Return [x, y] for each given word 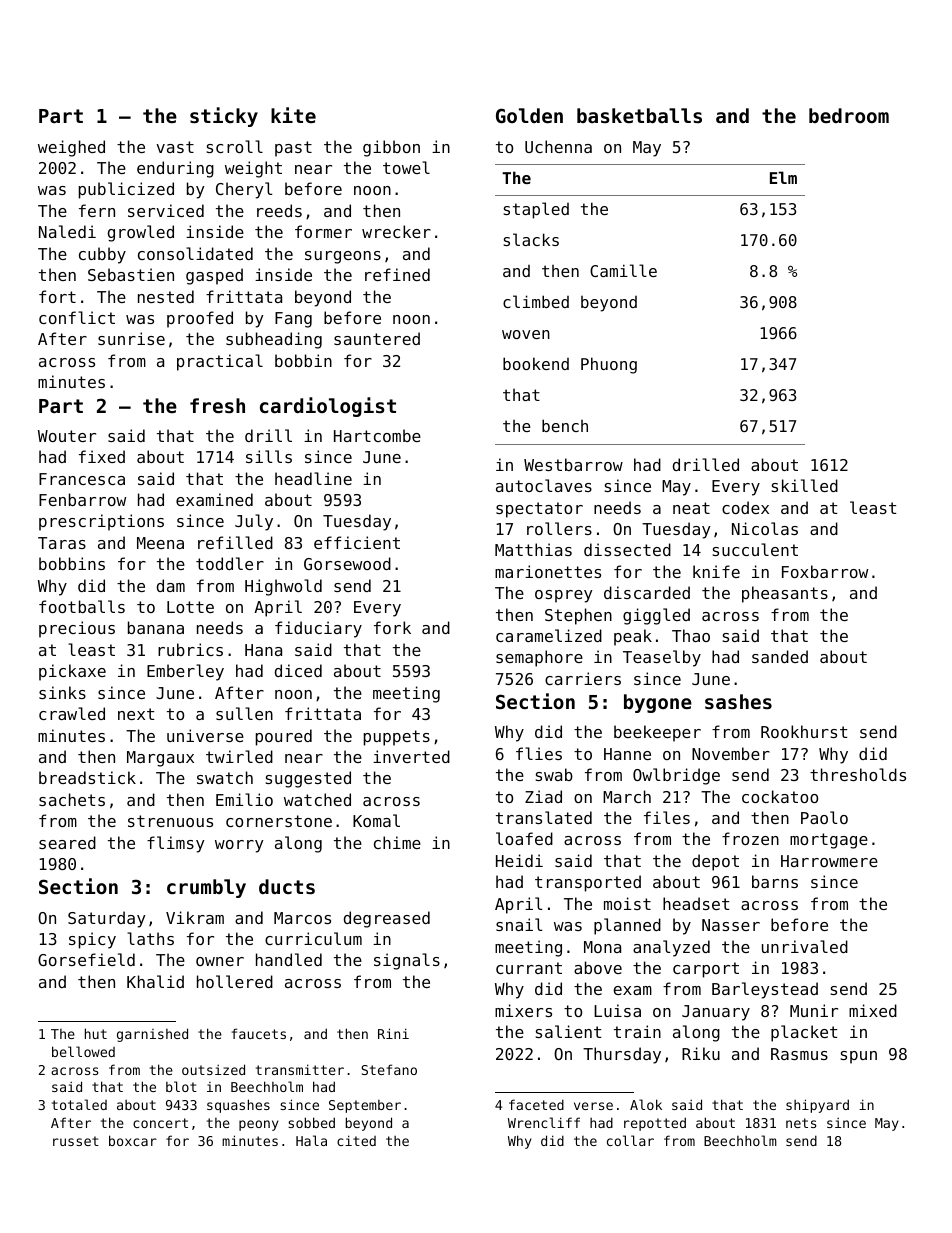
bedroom [849, 115]
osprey [564, 596]
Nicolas [765, 528]
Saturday [107, 919]
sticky [224, 117]
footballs [82, 606]
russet [76, 1141]
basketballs [639, 115]
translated [544, 817]
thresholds [858, 774]
